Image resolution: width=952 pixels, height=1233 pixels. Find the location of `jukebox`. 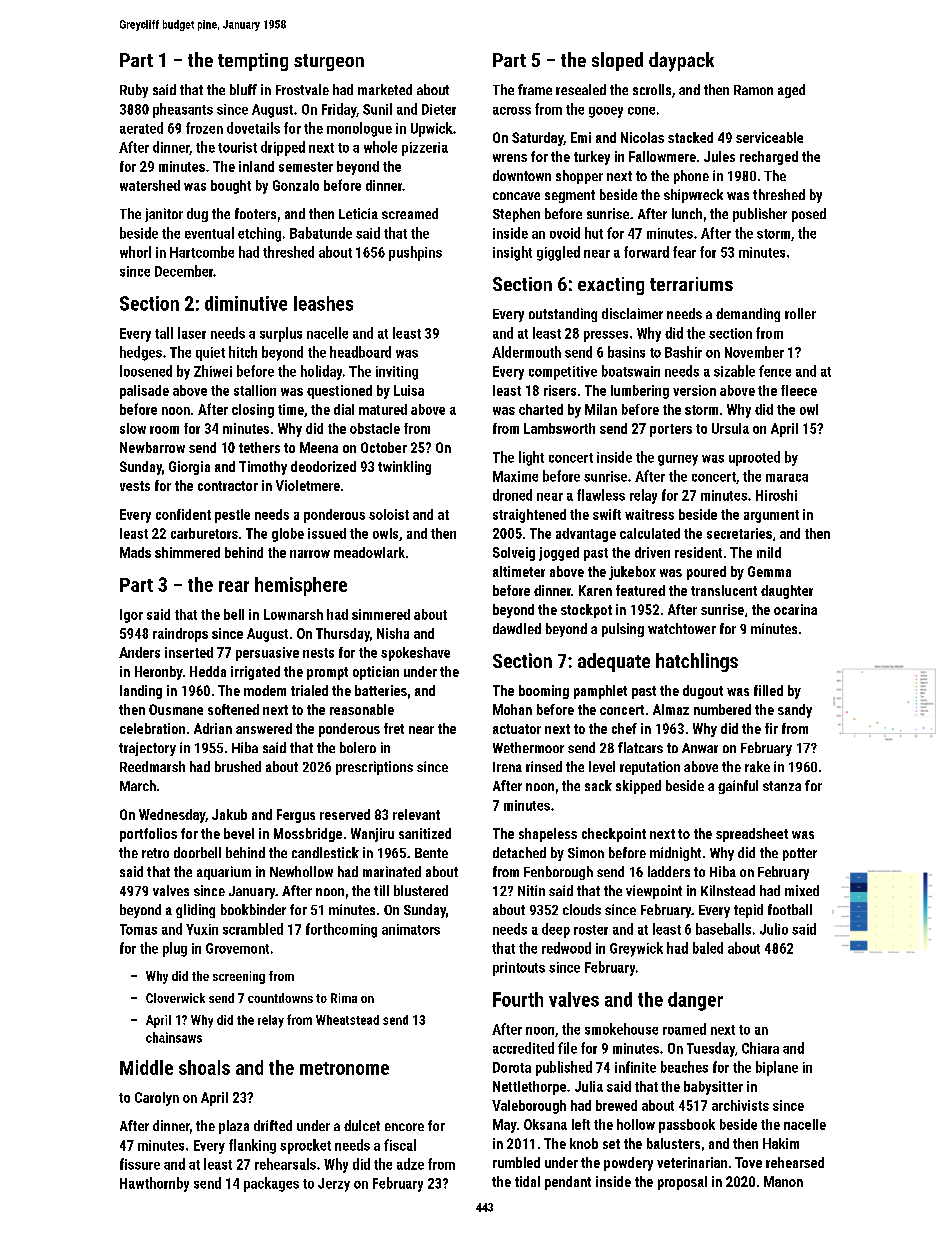

jukebox is located at coordinates (632, 573).
